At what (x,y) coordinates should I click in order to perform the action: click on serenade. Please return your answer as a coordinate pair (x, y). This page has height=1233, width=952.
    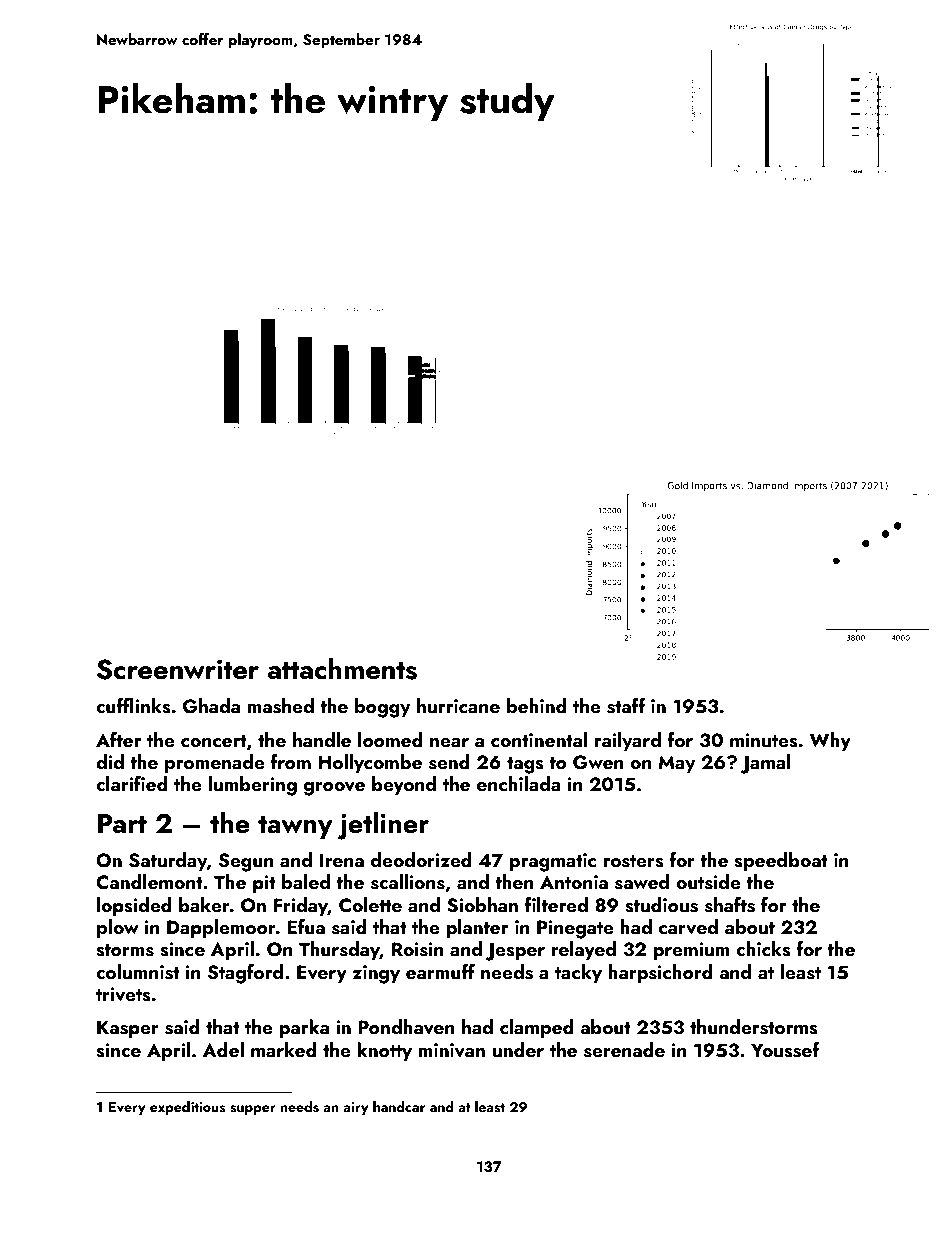
    Looking at the image, I should click on (624, 1050).
